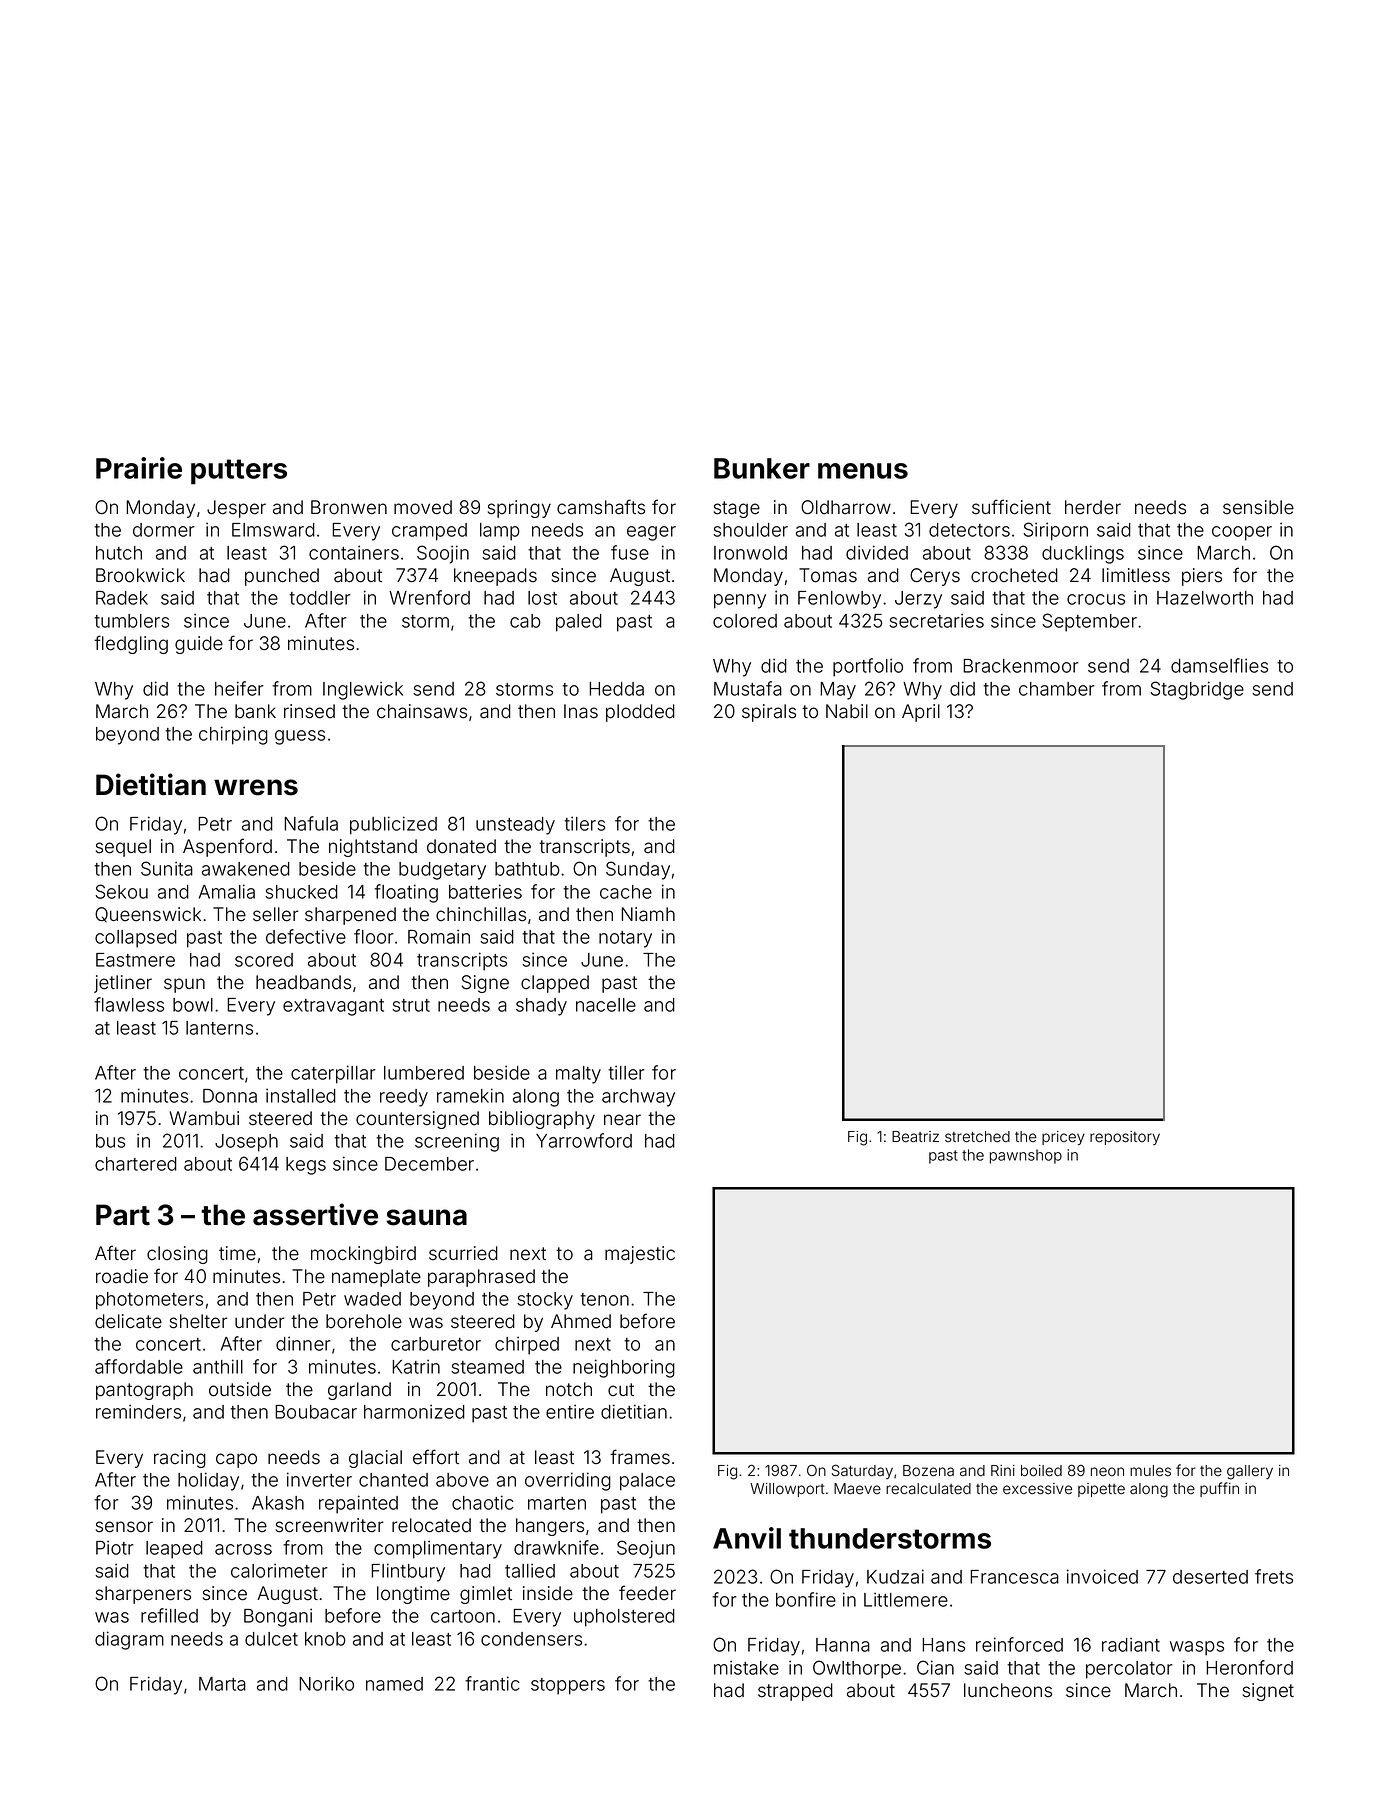 The image size is (1389, 1798). Describe the element at coordinates (1258, 507) in the page. I see `sensible` at that location.
